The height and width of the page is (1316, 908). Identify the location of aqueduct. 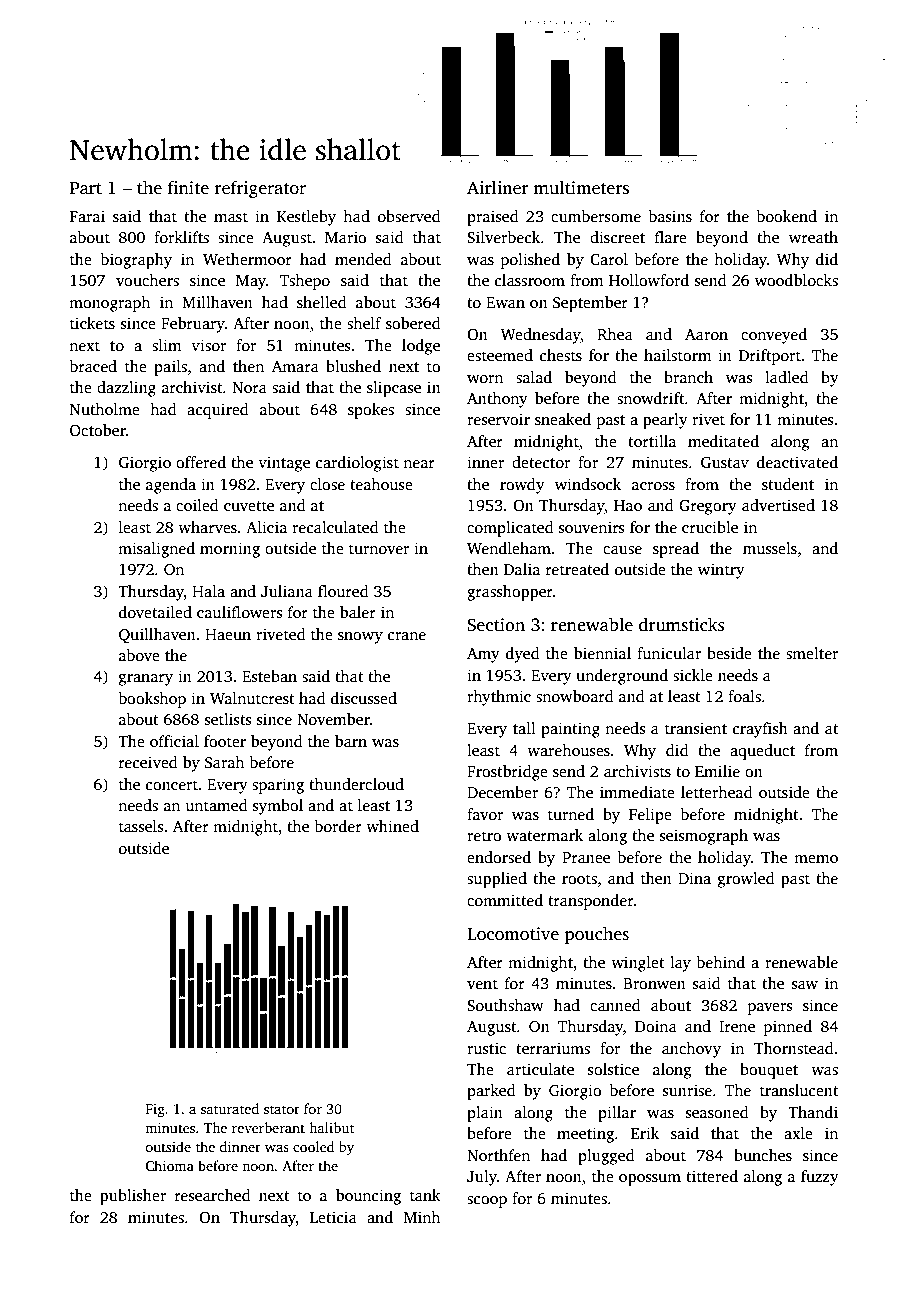
(762, 752).
